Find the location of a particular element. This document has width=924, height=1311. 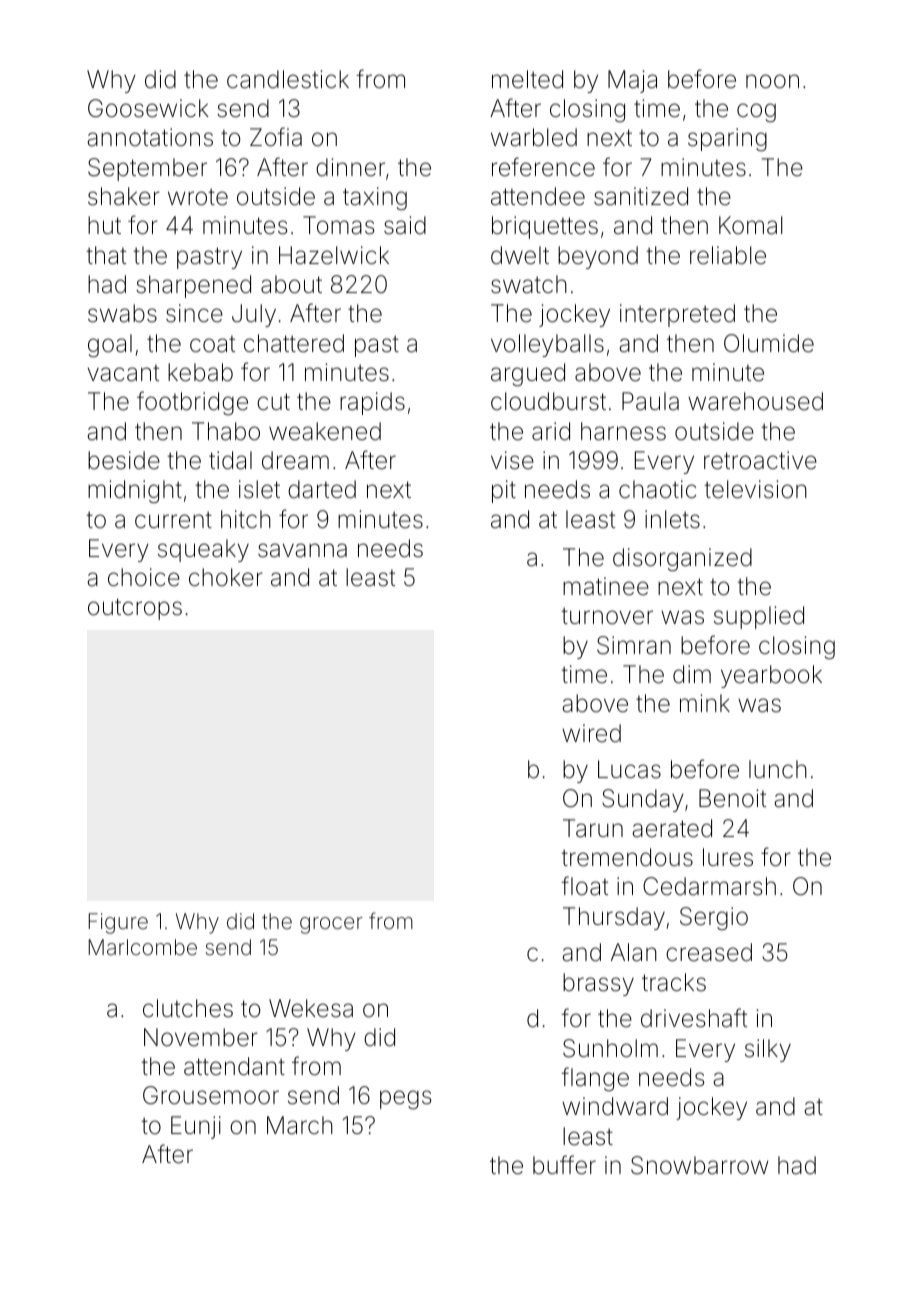

midnight is located at coordinates (135, 491).
